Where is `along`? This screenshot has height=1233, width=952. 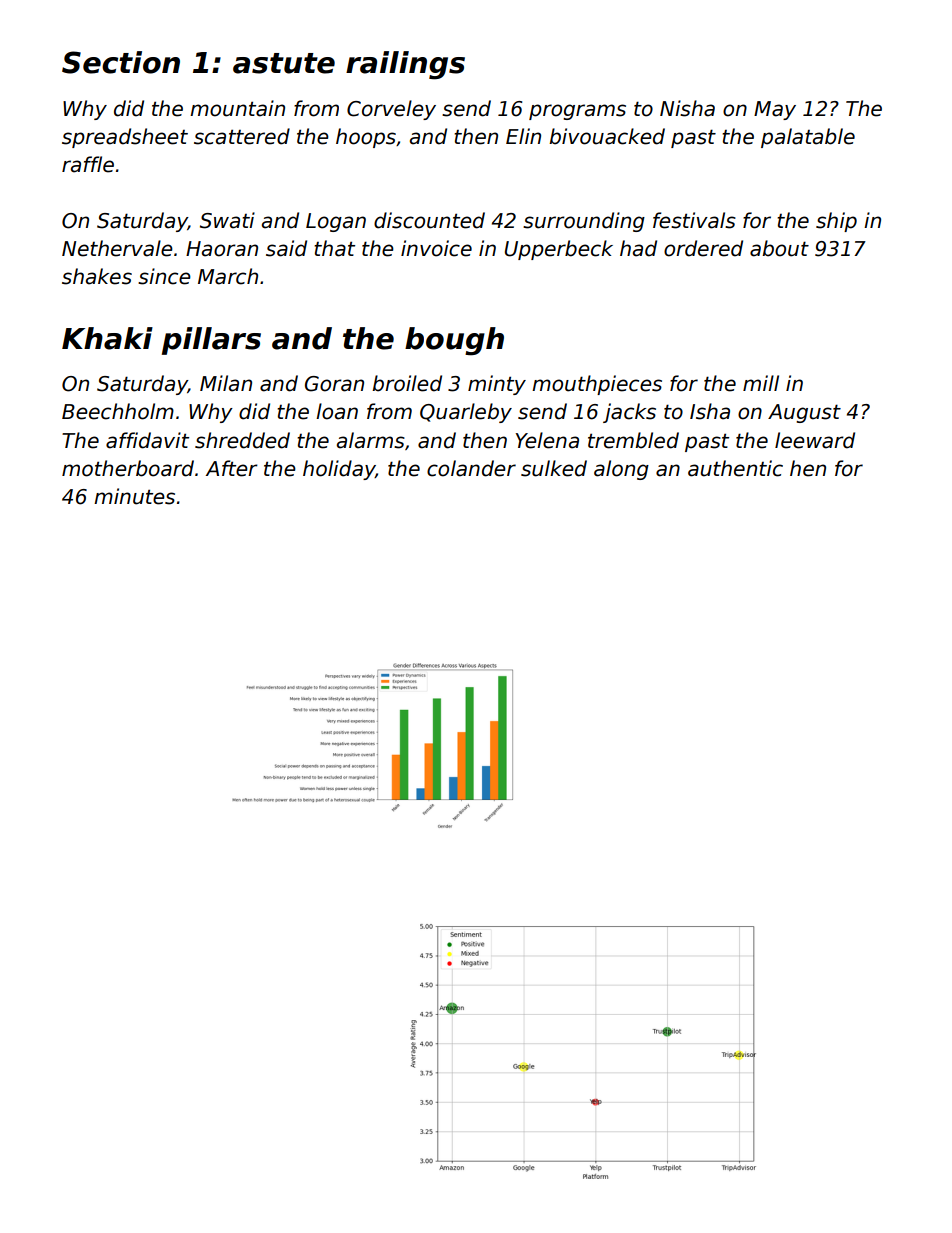
along is located at coordinates (621, 470).
